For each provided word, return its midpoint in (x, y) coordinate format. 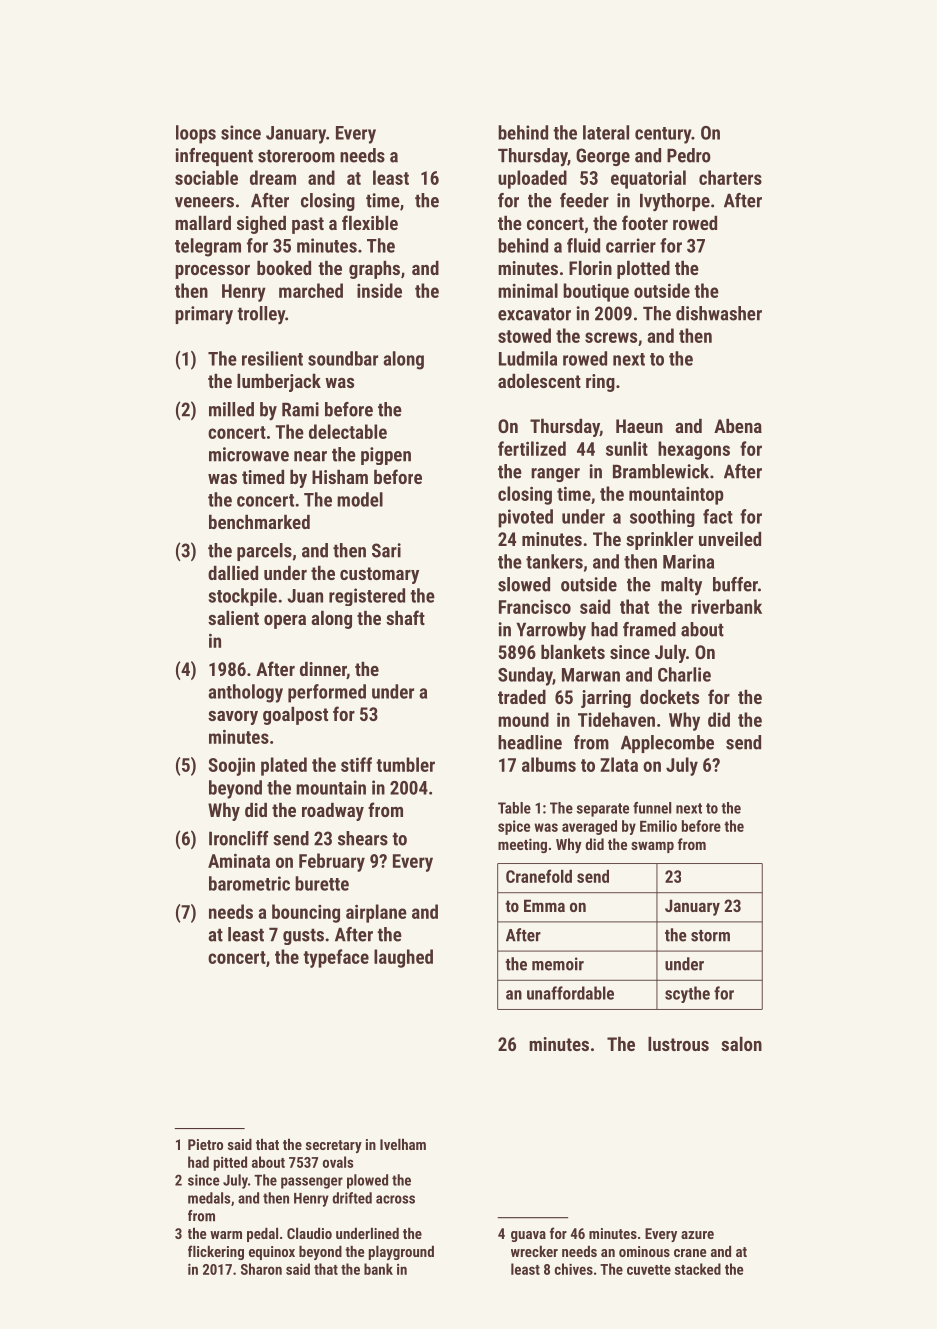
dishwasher (719, 313)
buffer (735, 584)
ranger (555, 475)
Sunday (525, 676)
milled (231, 409)
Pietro (205, 1144)
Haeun (639, 426)
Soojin (232, 767)
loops (196, 134)
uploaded (532, 179)
